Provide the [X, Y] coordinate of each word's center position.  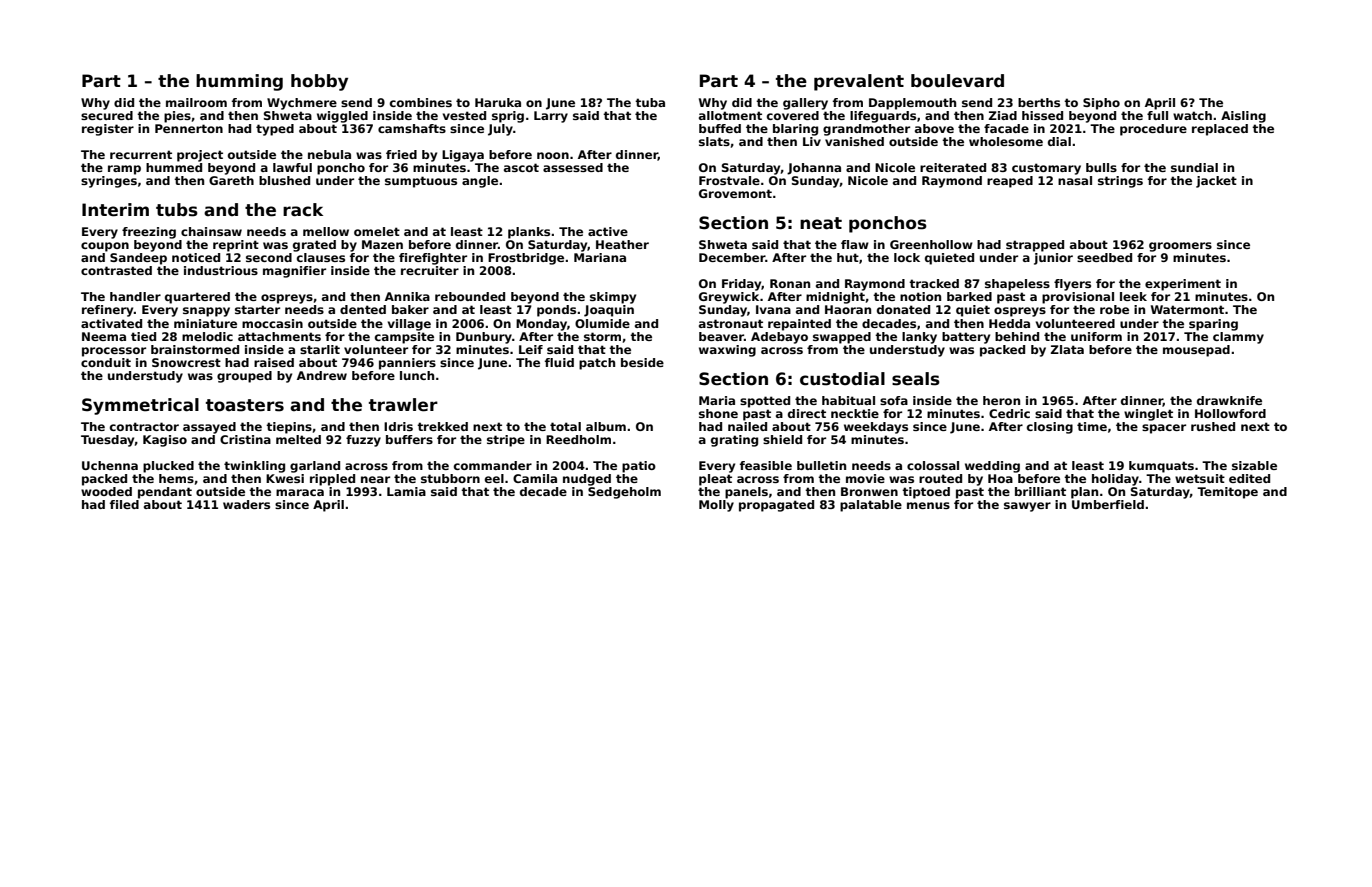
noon [553, 155]
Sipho [1101, 104]
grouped [244, 377]
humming [239, 82]
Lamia [406, 491]
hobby [319, 82]
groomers [1180, 247]
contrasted [116, 270]
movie [865, 478]
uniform [1096, 336]
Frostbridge [526, 259]
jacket [1216, 182]
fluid [559, 362]
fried [401, 154]
